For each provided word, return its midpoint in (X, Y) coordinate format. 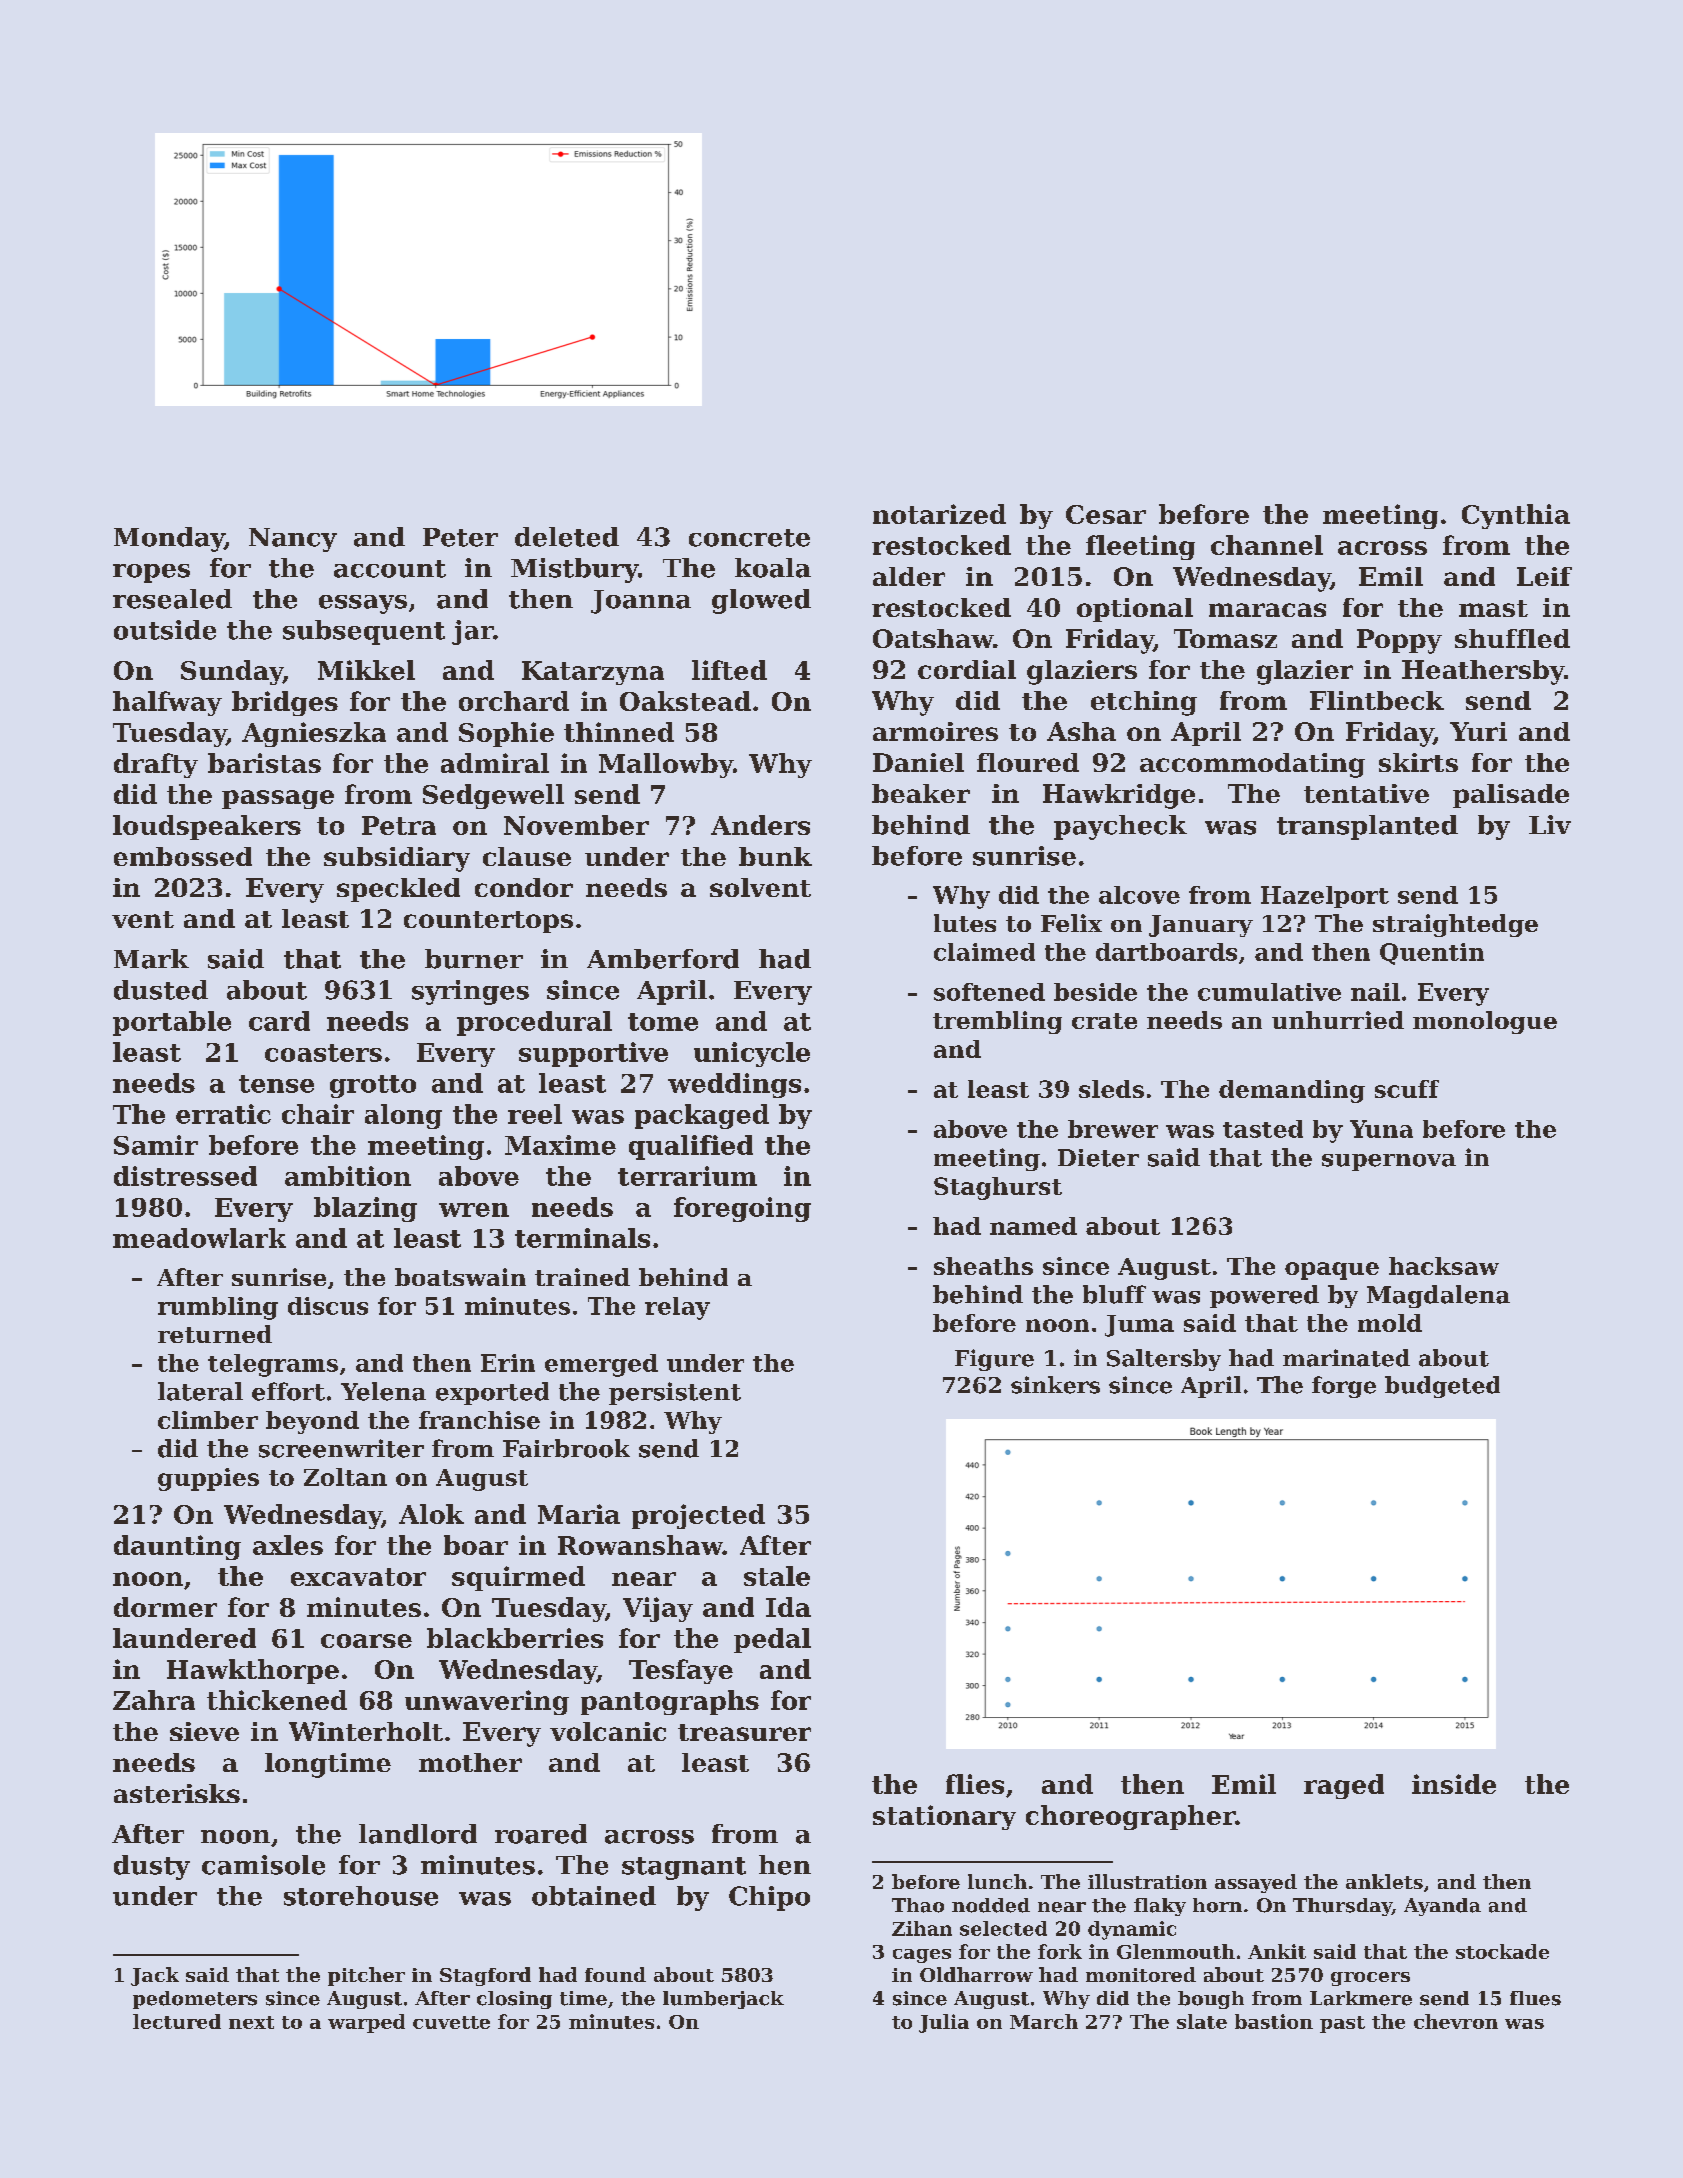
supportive (593, 1054)
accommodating (1252, 765)
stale (777, 1576)
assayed (1256, 1883)
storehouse (361, 1896)
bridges (285, 703)
